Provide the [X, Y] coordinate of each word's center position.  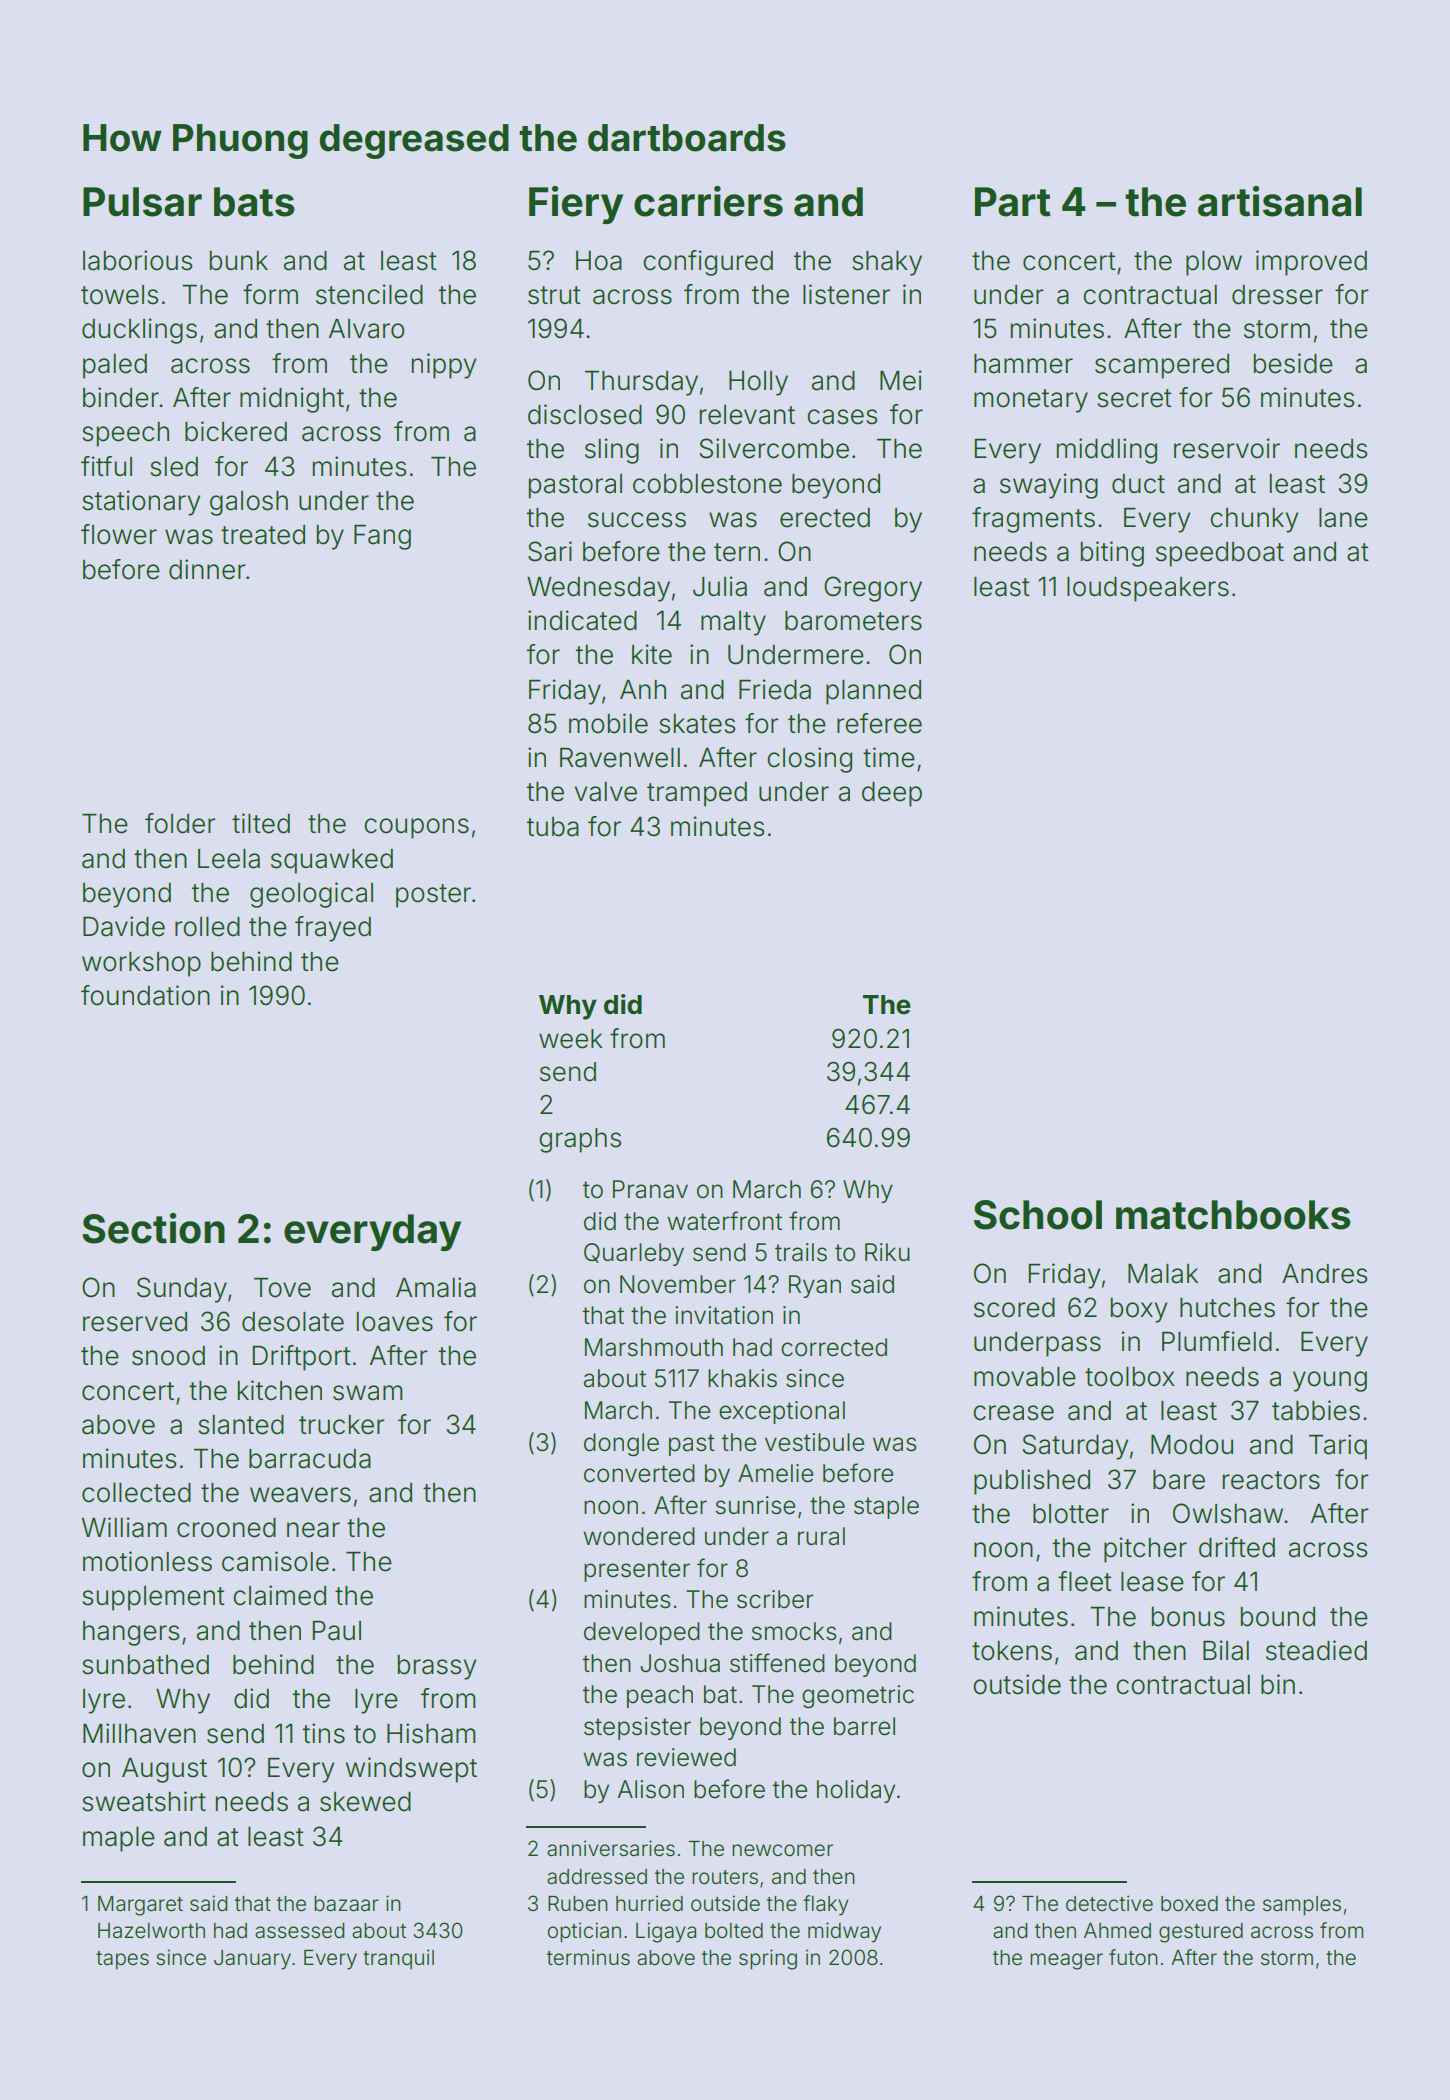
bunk [238, 261]
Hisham [431, 1733]
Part [1013, 202]
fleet [1085, 1581]
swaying [1049, 486]
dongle [621, 1444]
